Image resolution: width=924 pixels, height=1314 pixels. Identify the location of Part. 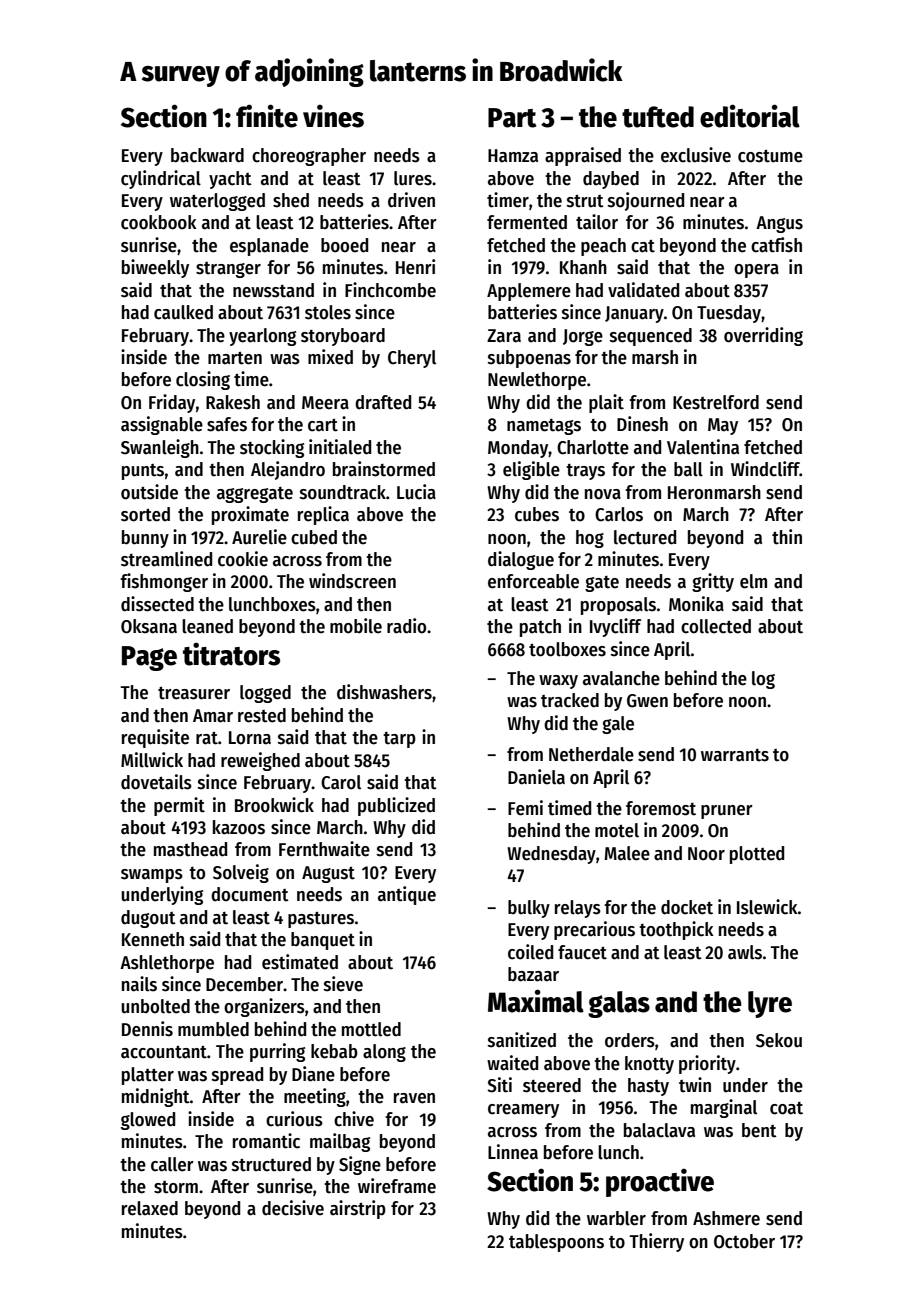
(512, 118).
